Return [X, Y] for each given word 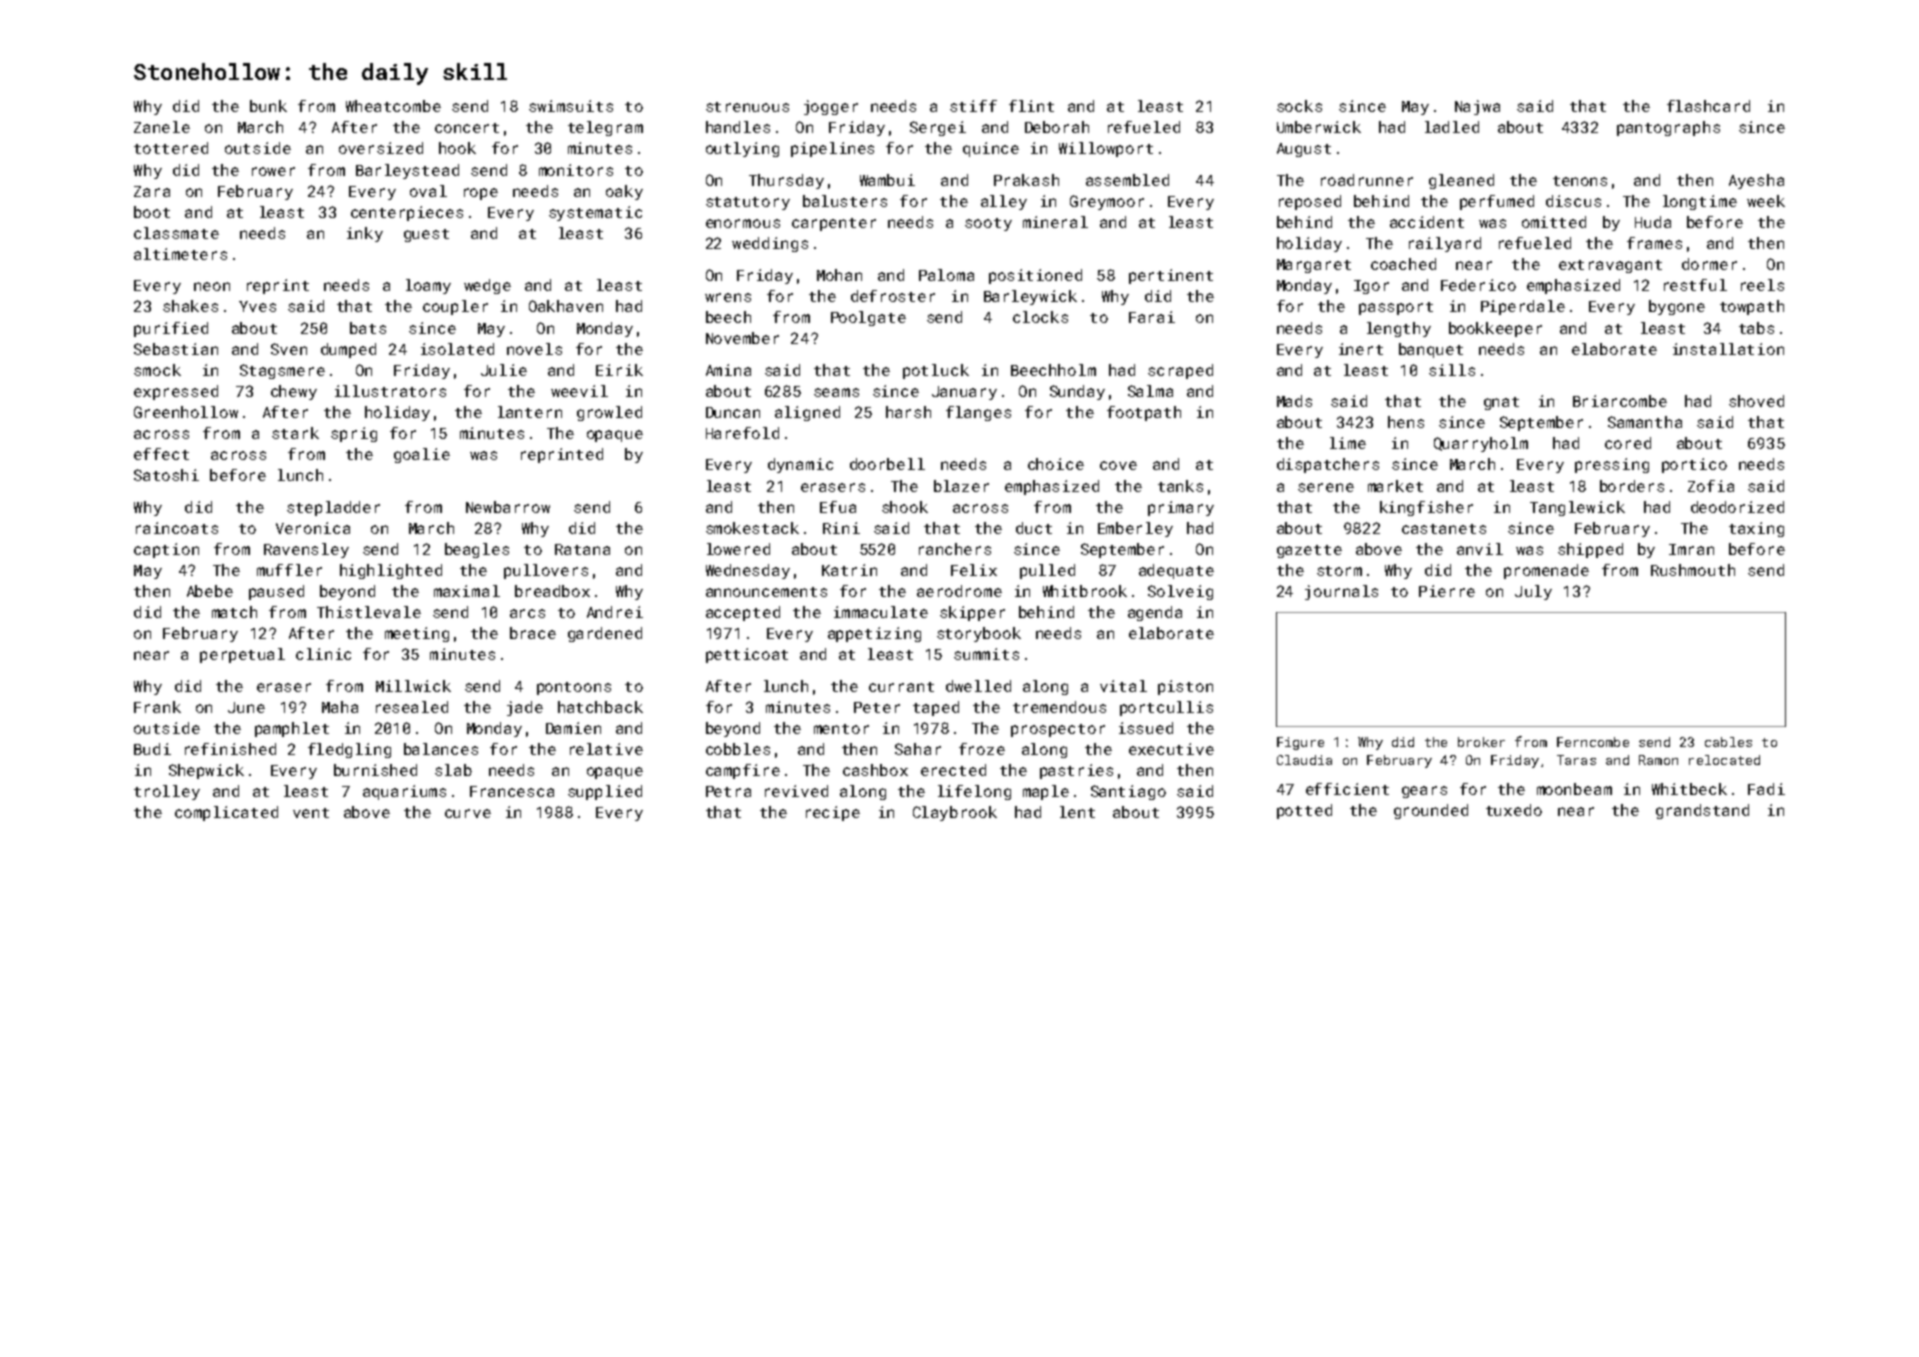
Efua [838, 507]
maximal [467, 591]
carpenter [834, 224]
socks [1299, 106]
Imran [1691, 549]
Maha [340, 707]
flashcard [1708, 106]
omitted [1554, 222]
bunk [268, 106]
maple [1046, 792]
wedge [487, 286]
